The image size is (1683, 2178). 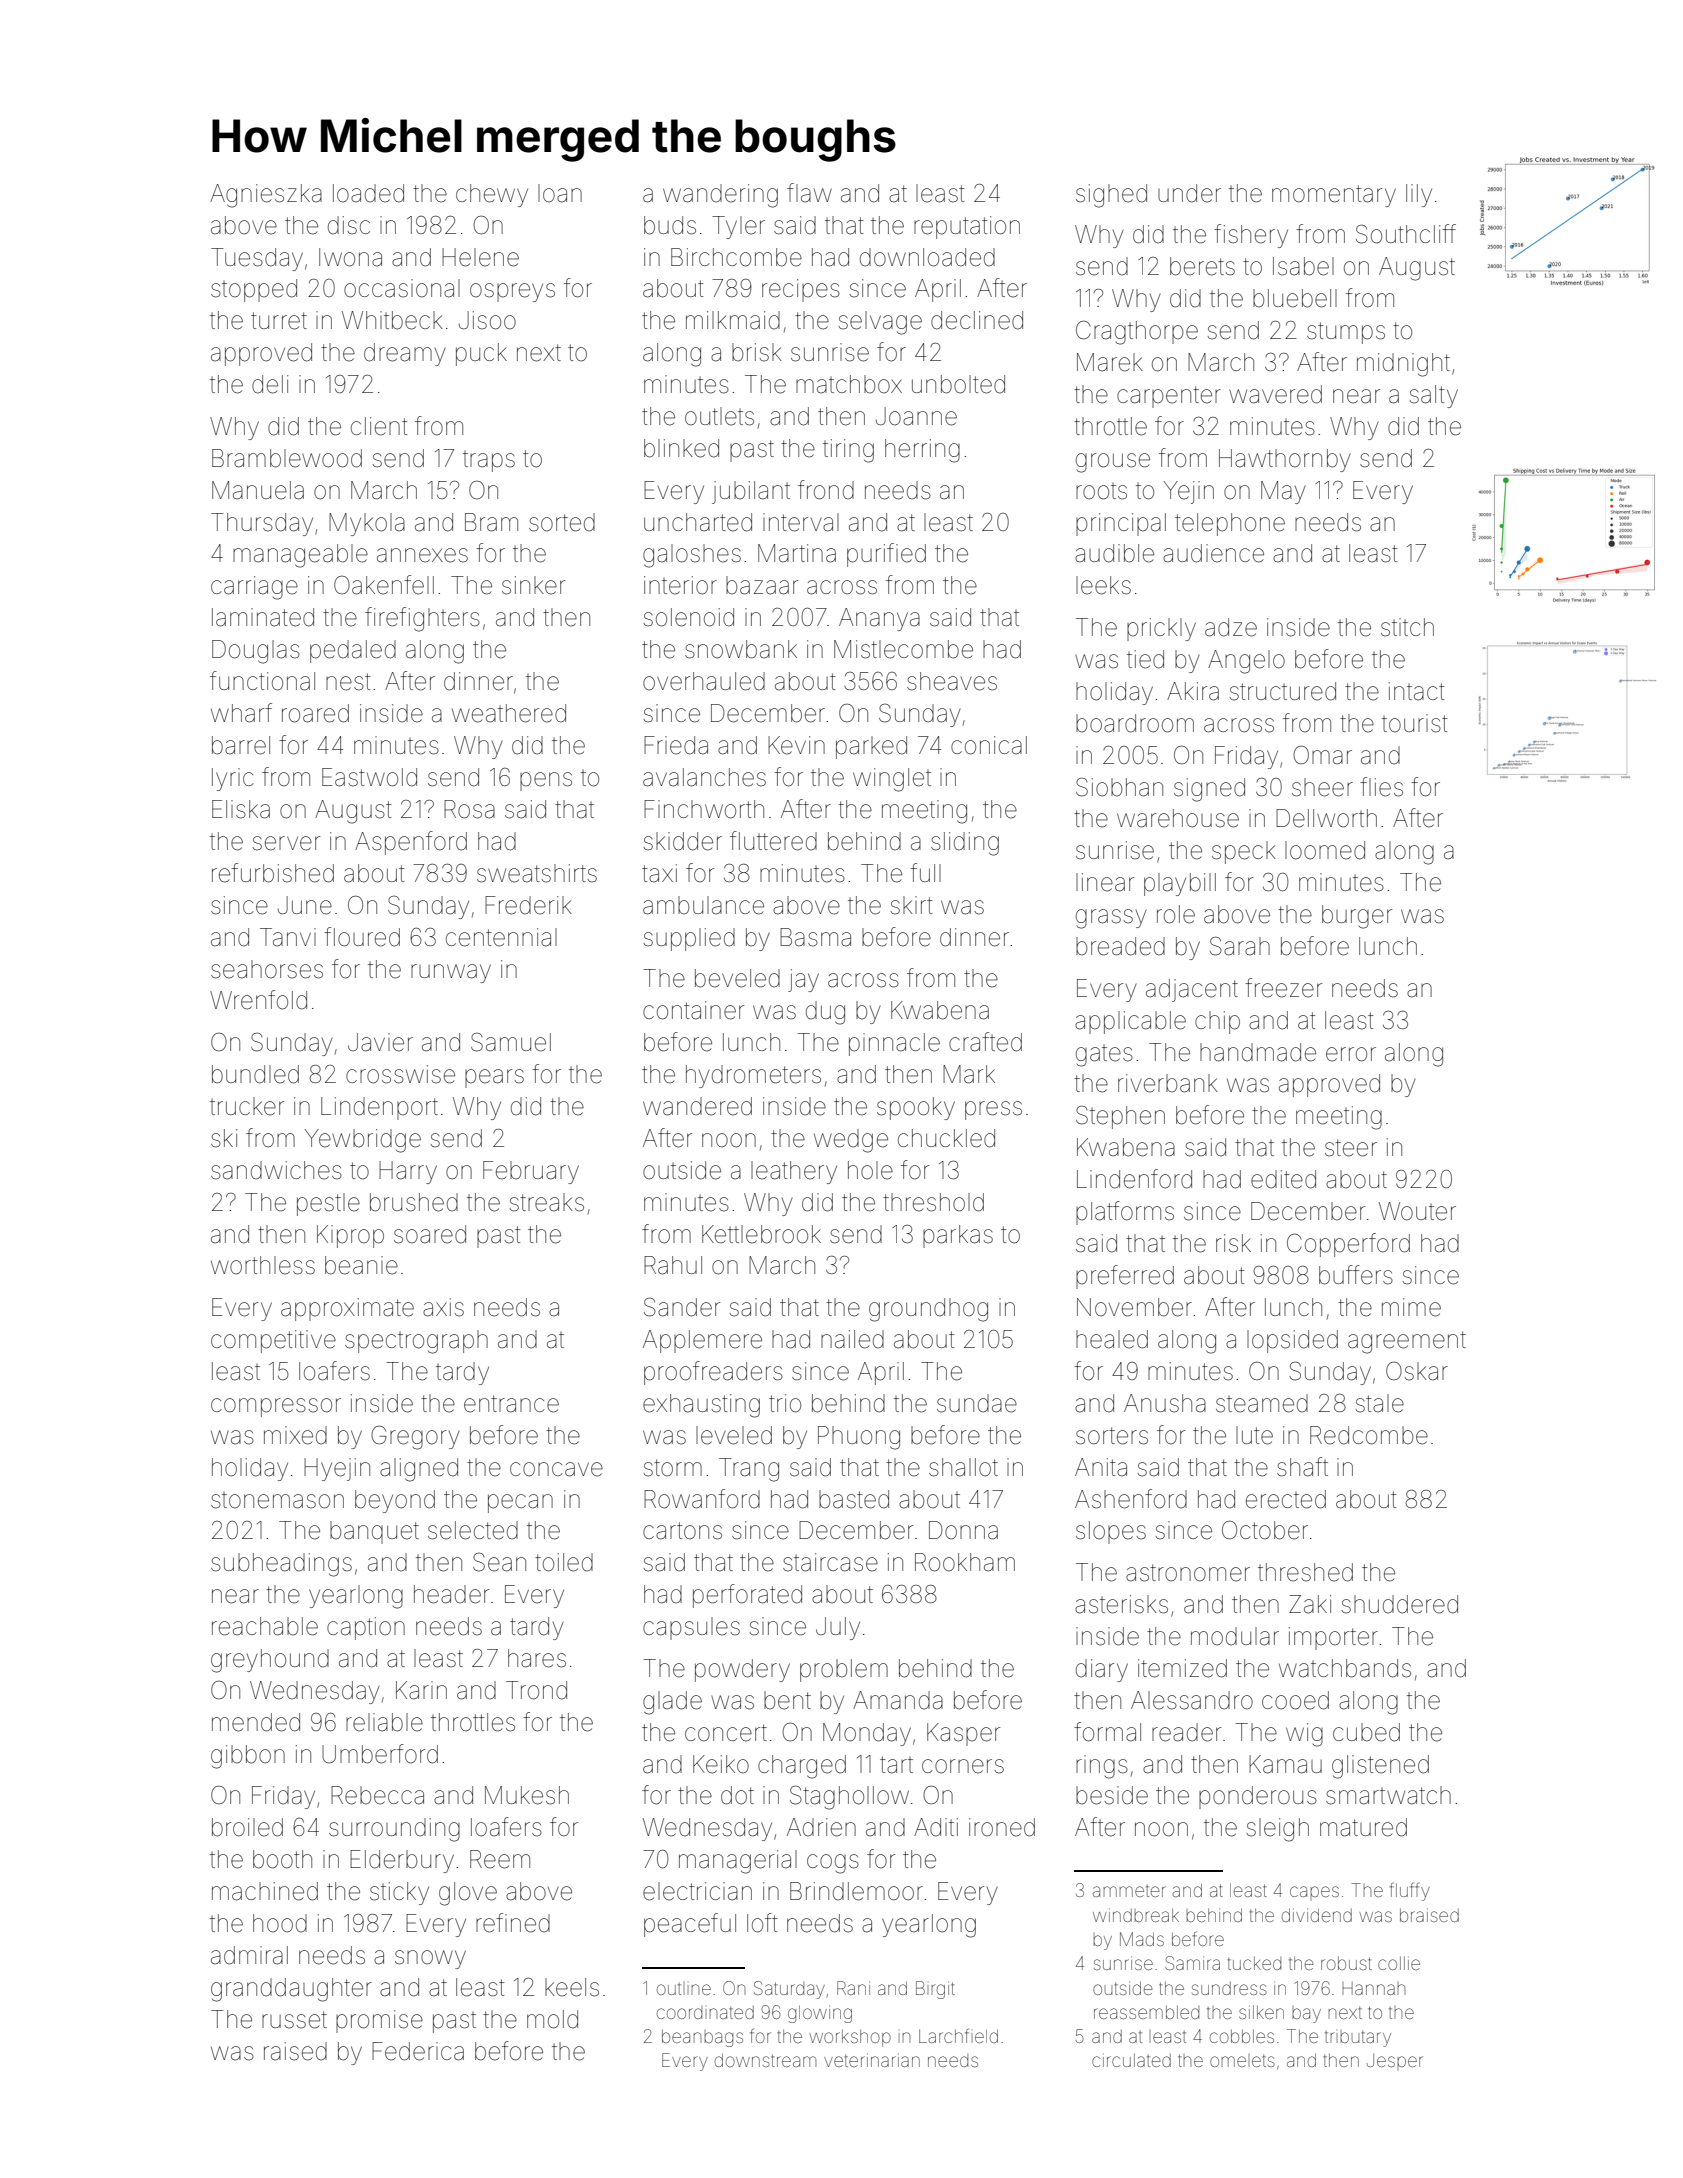 I want to click on russet, so click(x=294, y=2020).
